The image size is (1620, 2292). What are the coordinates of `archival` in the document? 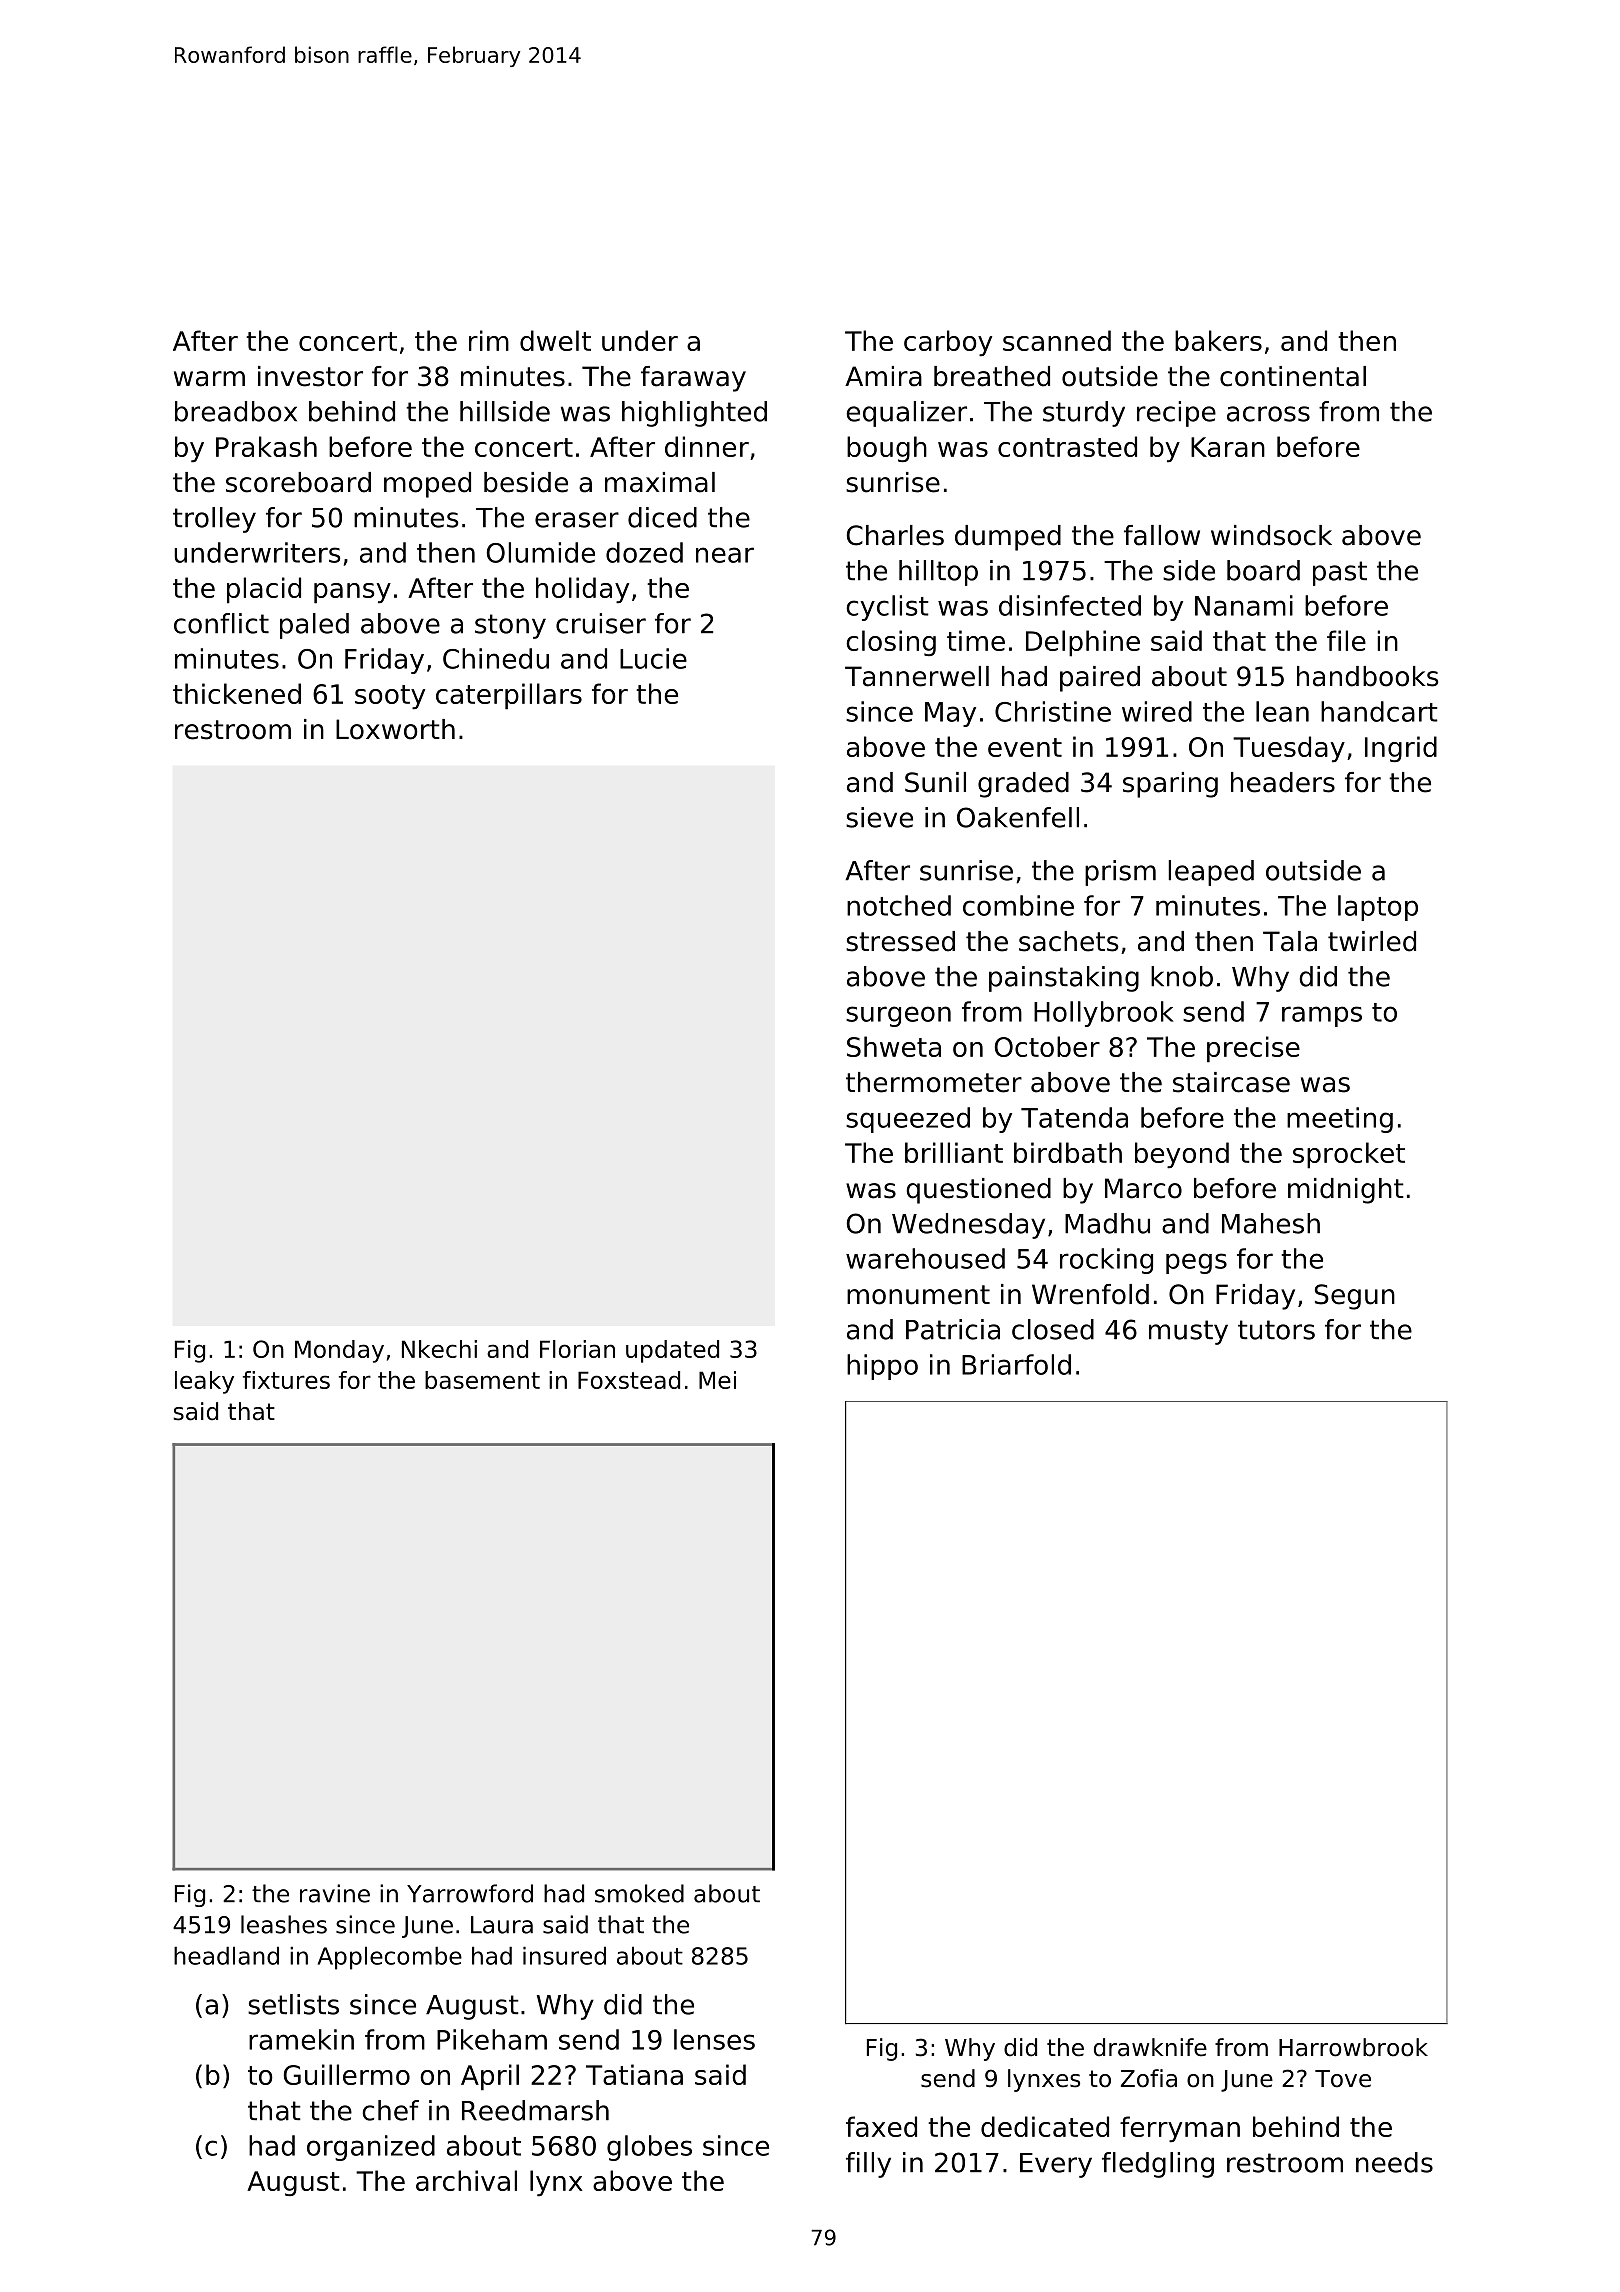 It's located at (466, 2180).
